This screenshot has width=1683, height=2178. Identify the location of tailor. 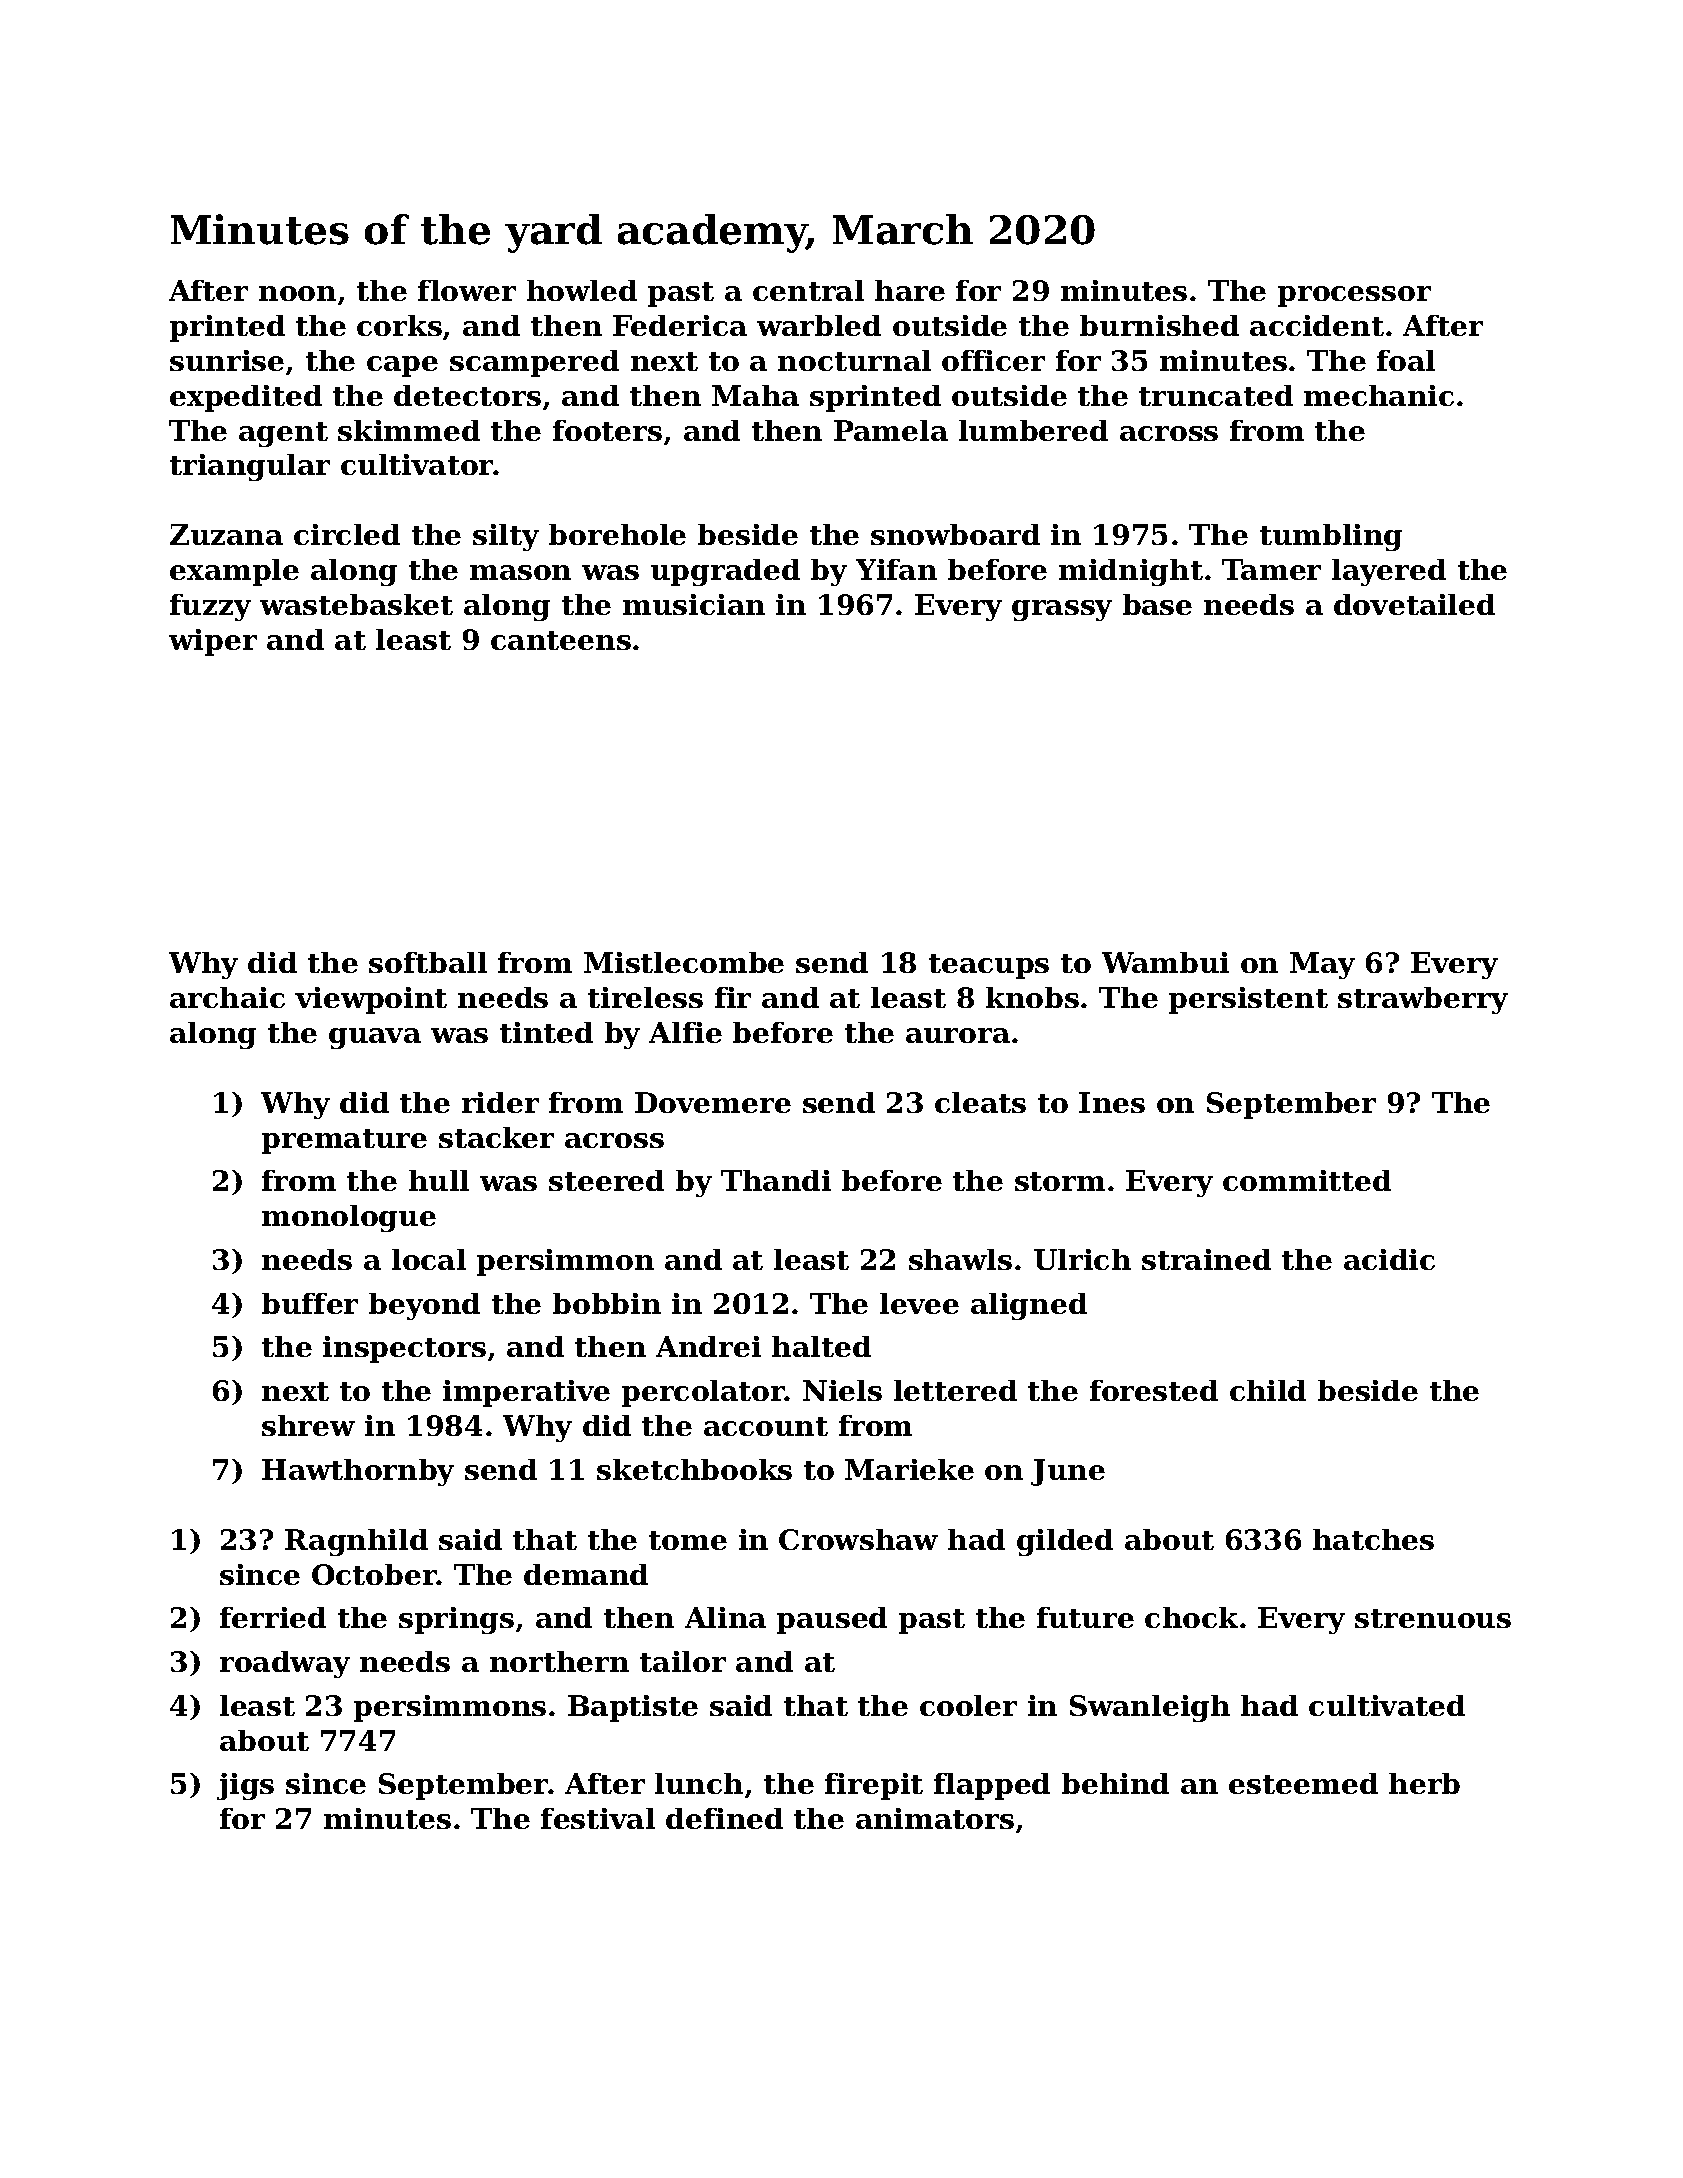
(683, 1661).
